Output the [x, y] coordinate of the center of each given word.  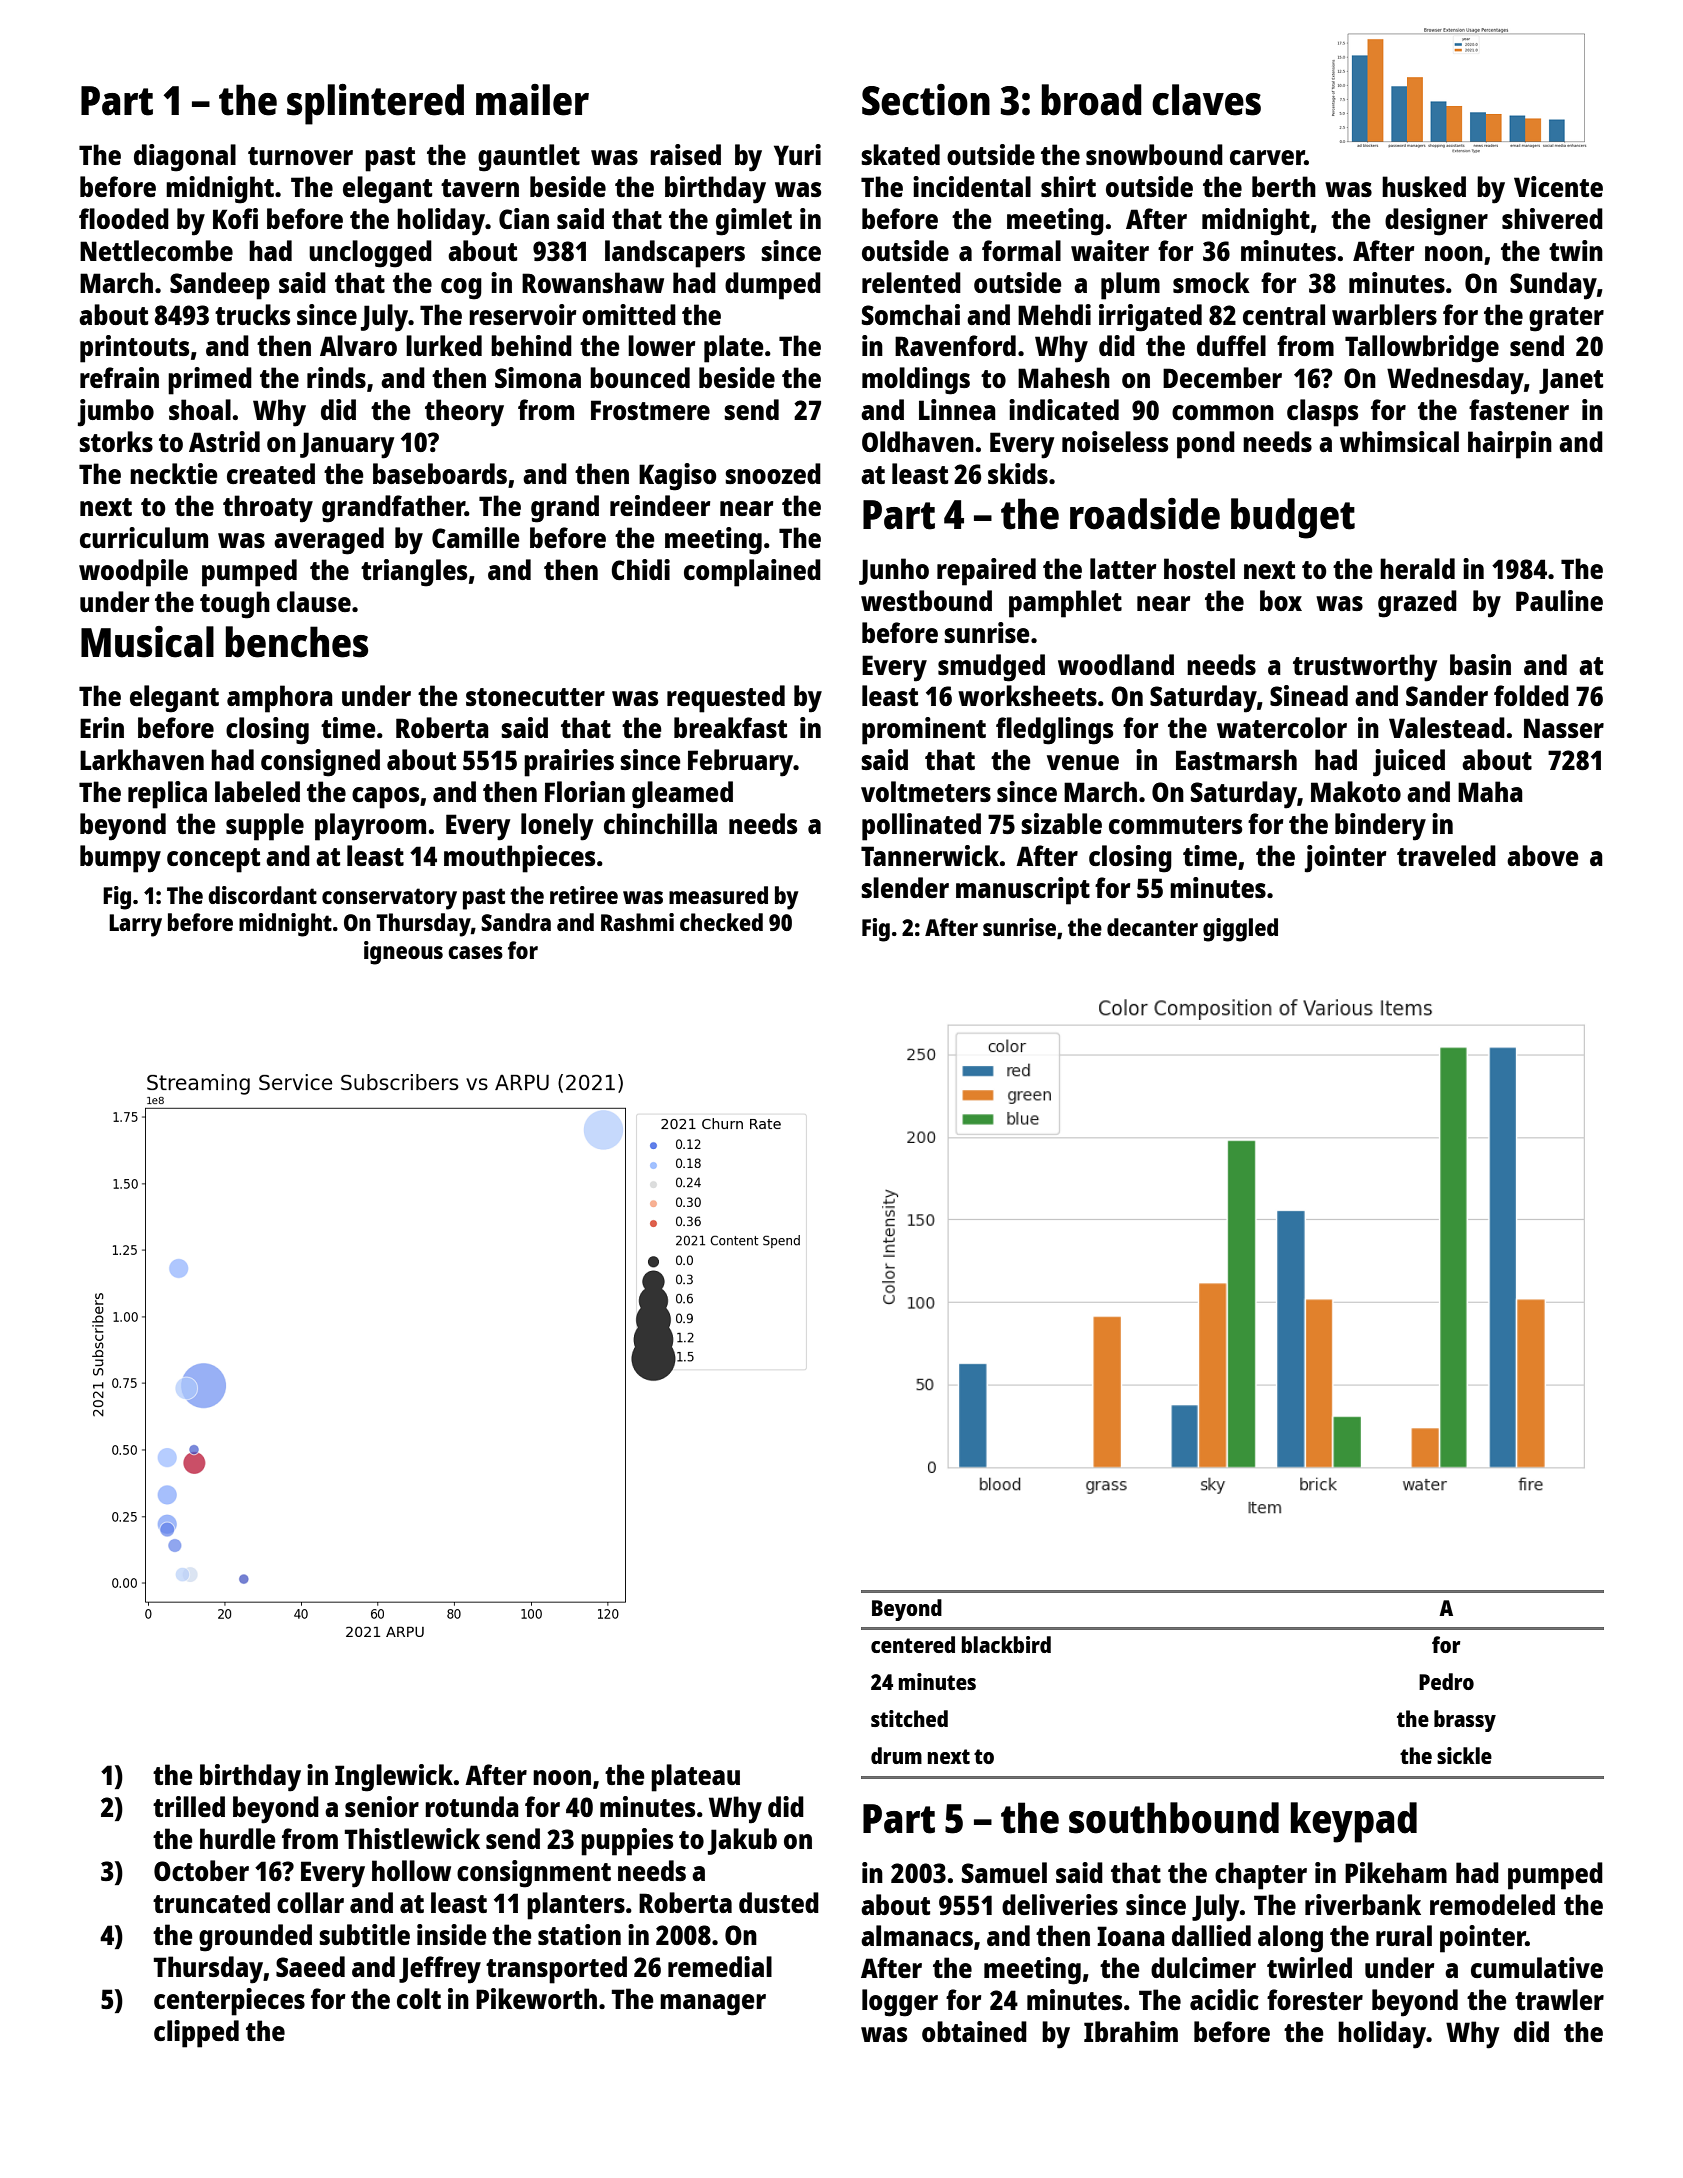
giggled [1240, 930]
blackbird [1006, 1644]
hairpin [1510, 445]
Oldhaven [918, 441]
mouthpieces [519, 859]
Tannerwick [930, 855]
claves [1206, 100]
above [1543, 855]
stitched [909, 1718]
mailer [532, 100]
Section [926, 100]
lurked [444, 345]
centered [913, 1644]
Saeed [310, 1966]
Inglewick [394, 1778]
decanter [1152, 927]
